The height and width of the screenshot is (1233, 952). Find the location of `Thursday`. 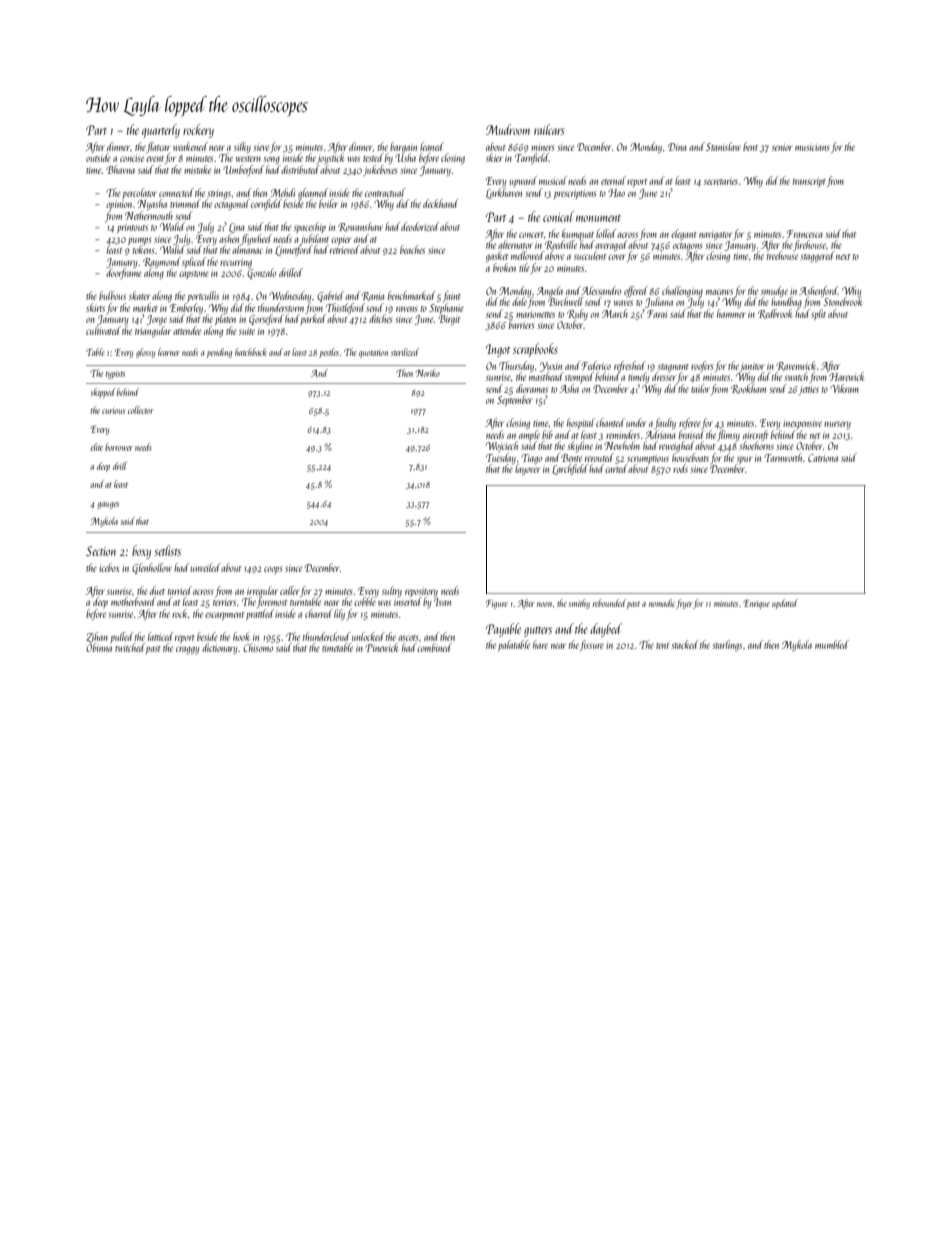

Thursday is located at coordinates (516, 366).
